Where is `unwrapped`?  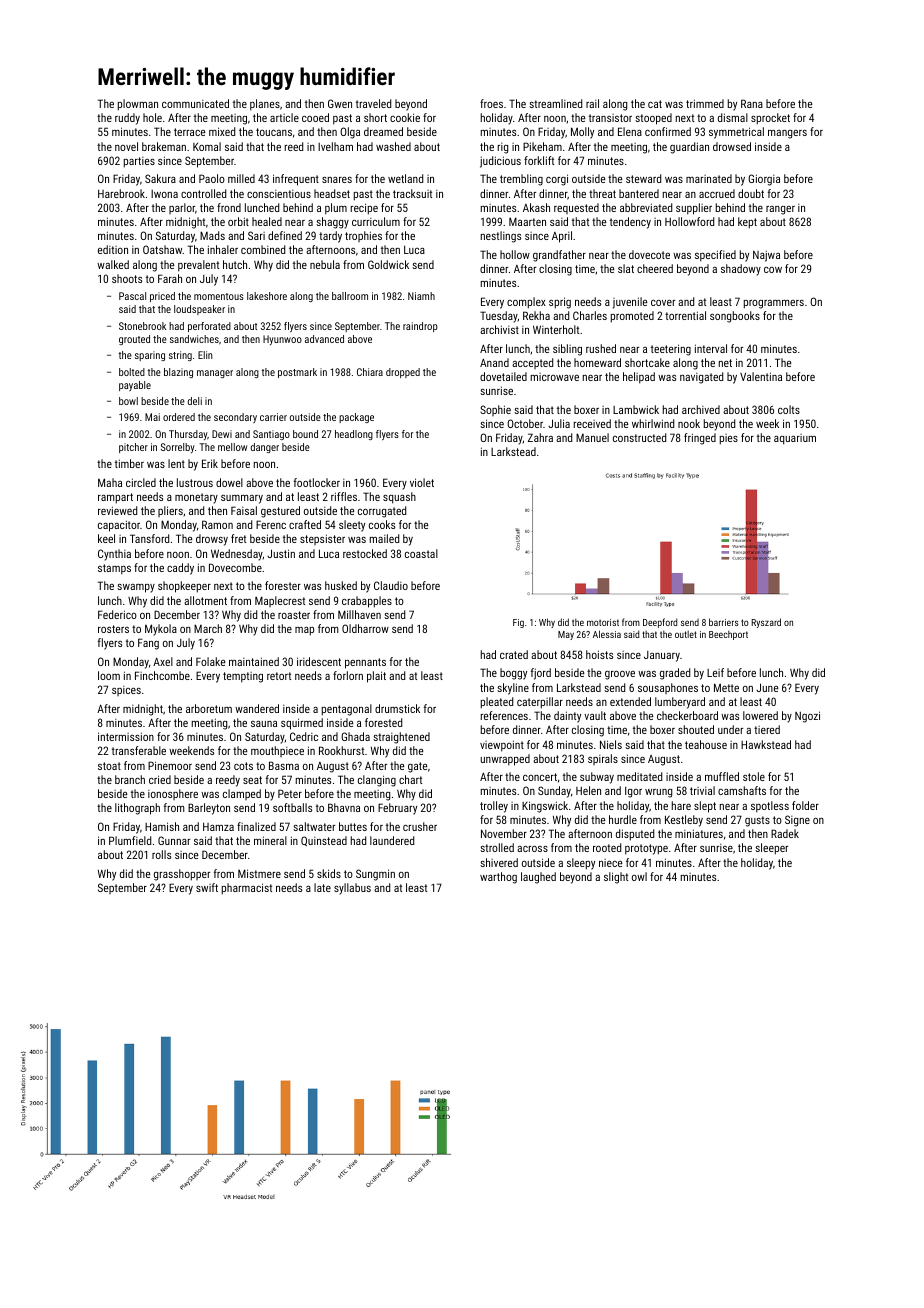
unwrapped is located at coordinates (505, 760).
